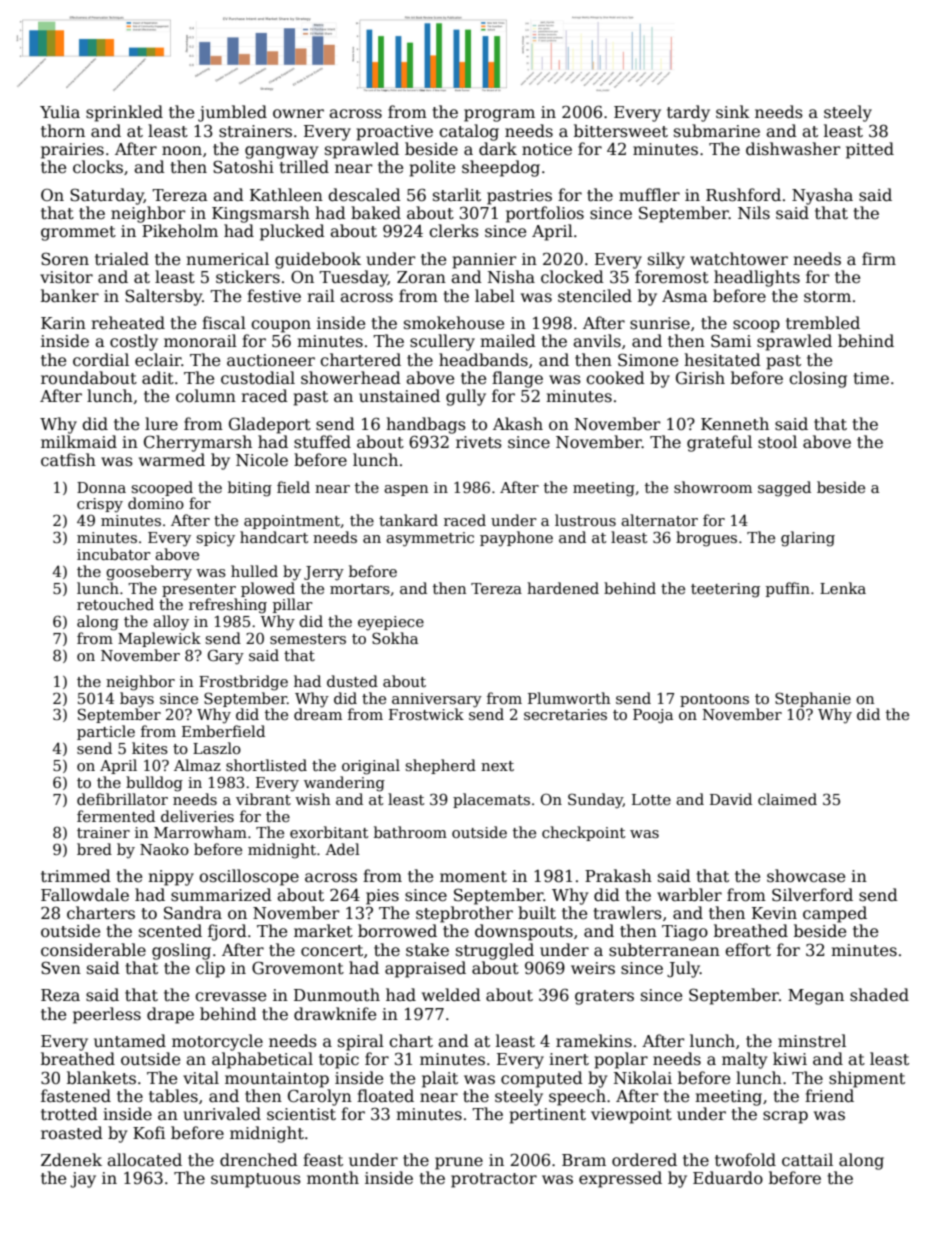  I want to click on particle, so click(106, 732).
